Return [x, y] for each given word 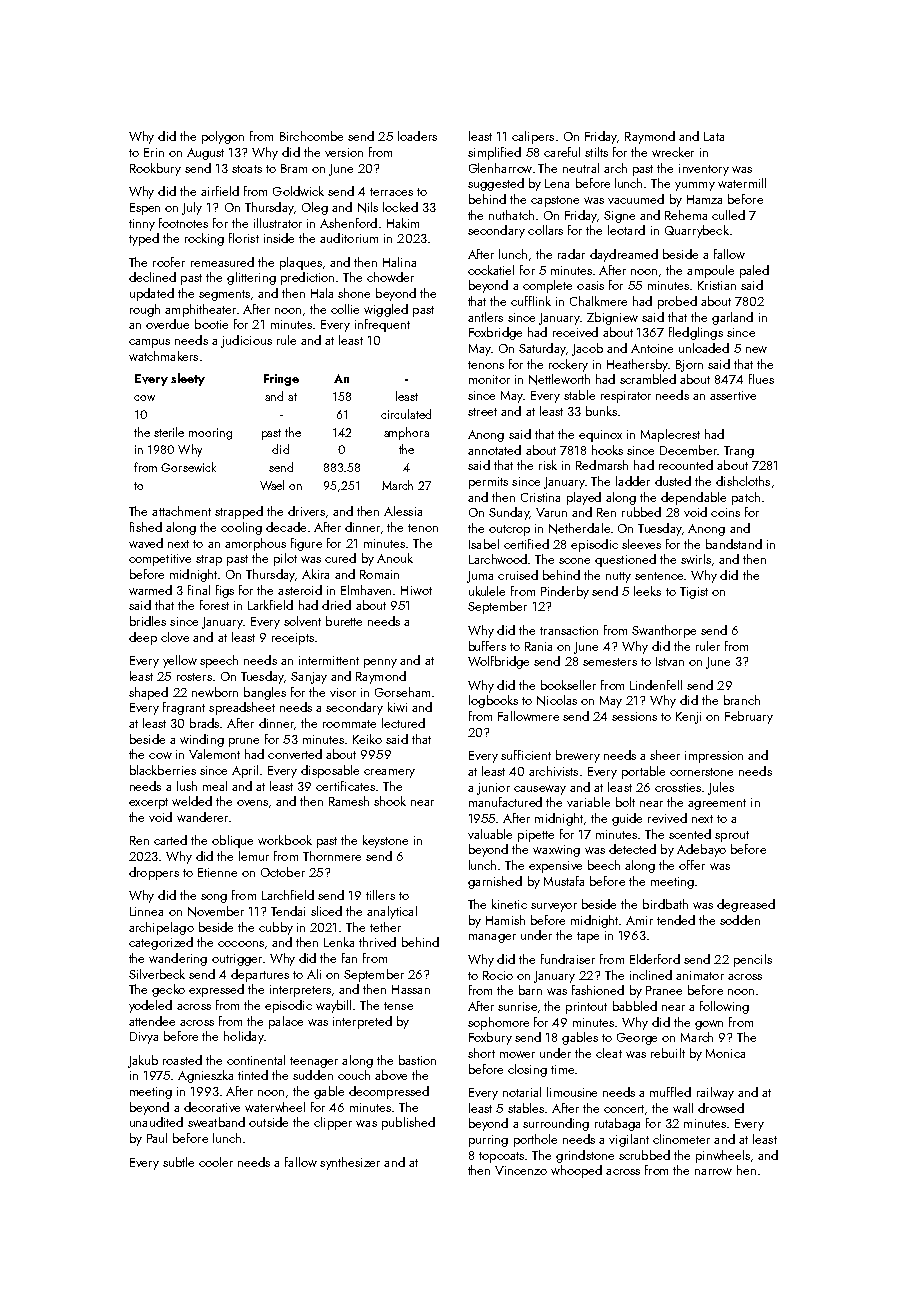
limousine [572, 1092]
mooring [210, 434]
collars [545, 230]
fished [146, 527]
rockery [568, 365]
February [749, 717]
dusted [673, 481]
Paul [157, 1138]
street [482, 412]
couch [354, 1075]
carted [170, 840]
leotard [626, 230]
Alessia [403, 511]
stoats [247, 169]
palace [286, 1022]
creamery [389, 773]
